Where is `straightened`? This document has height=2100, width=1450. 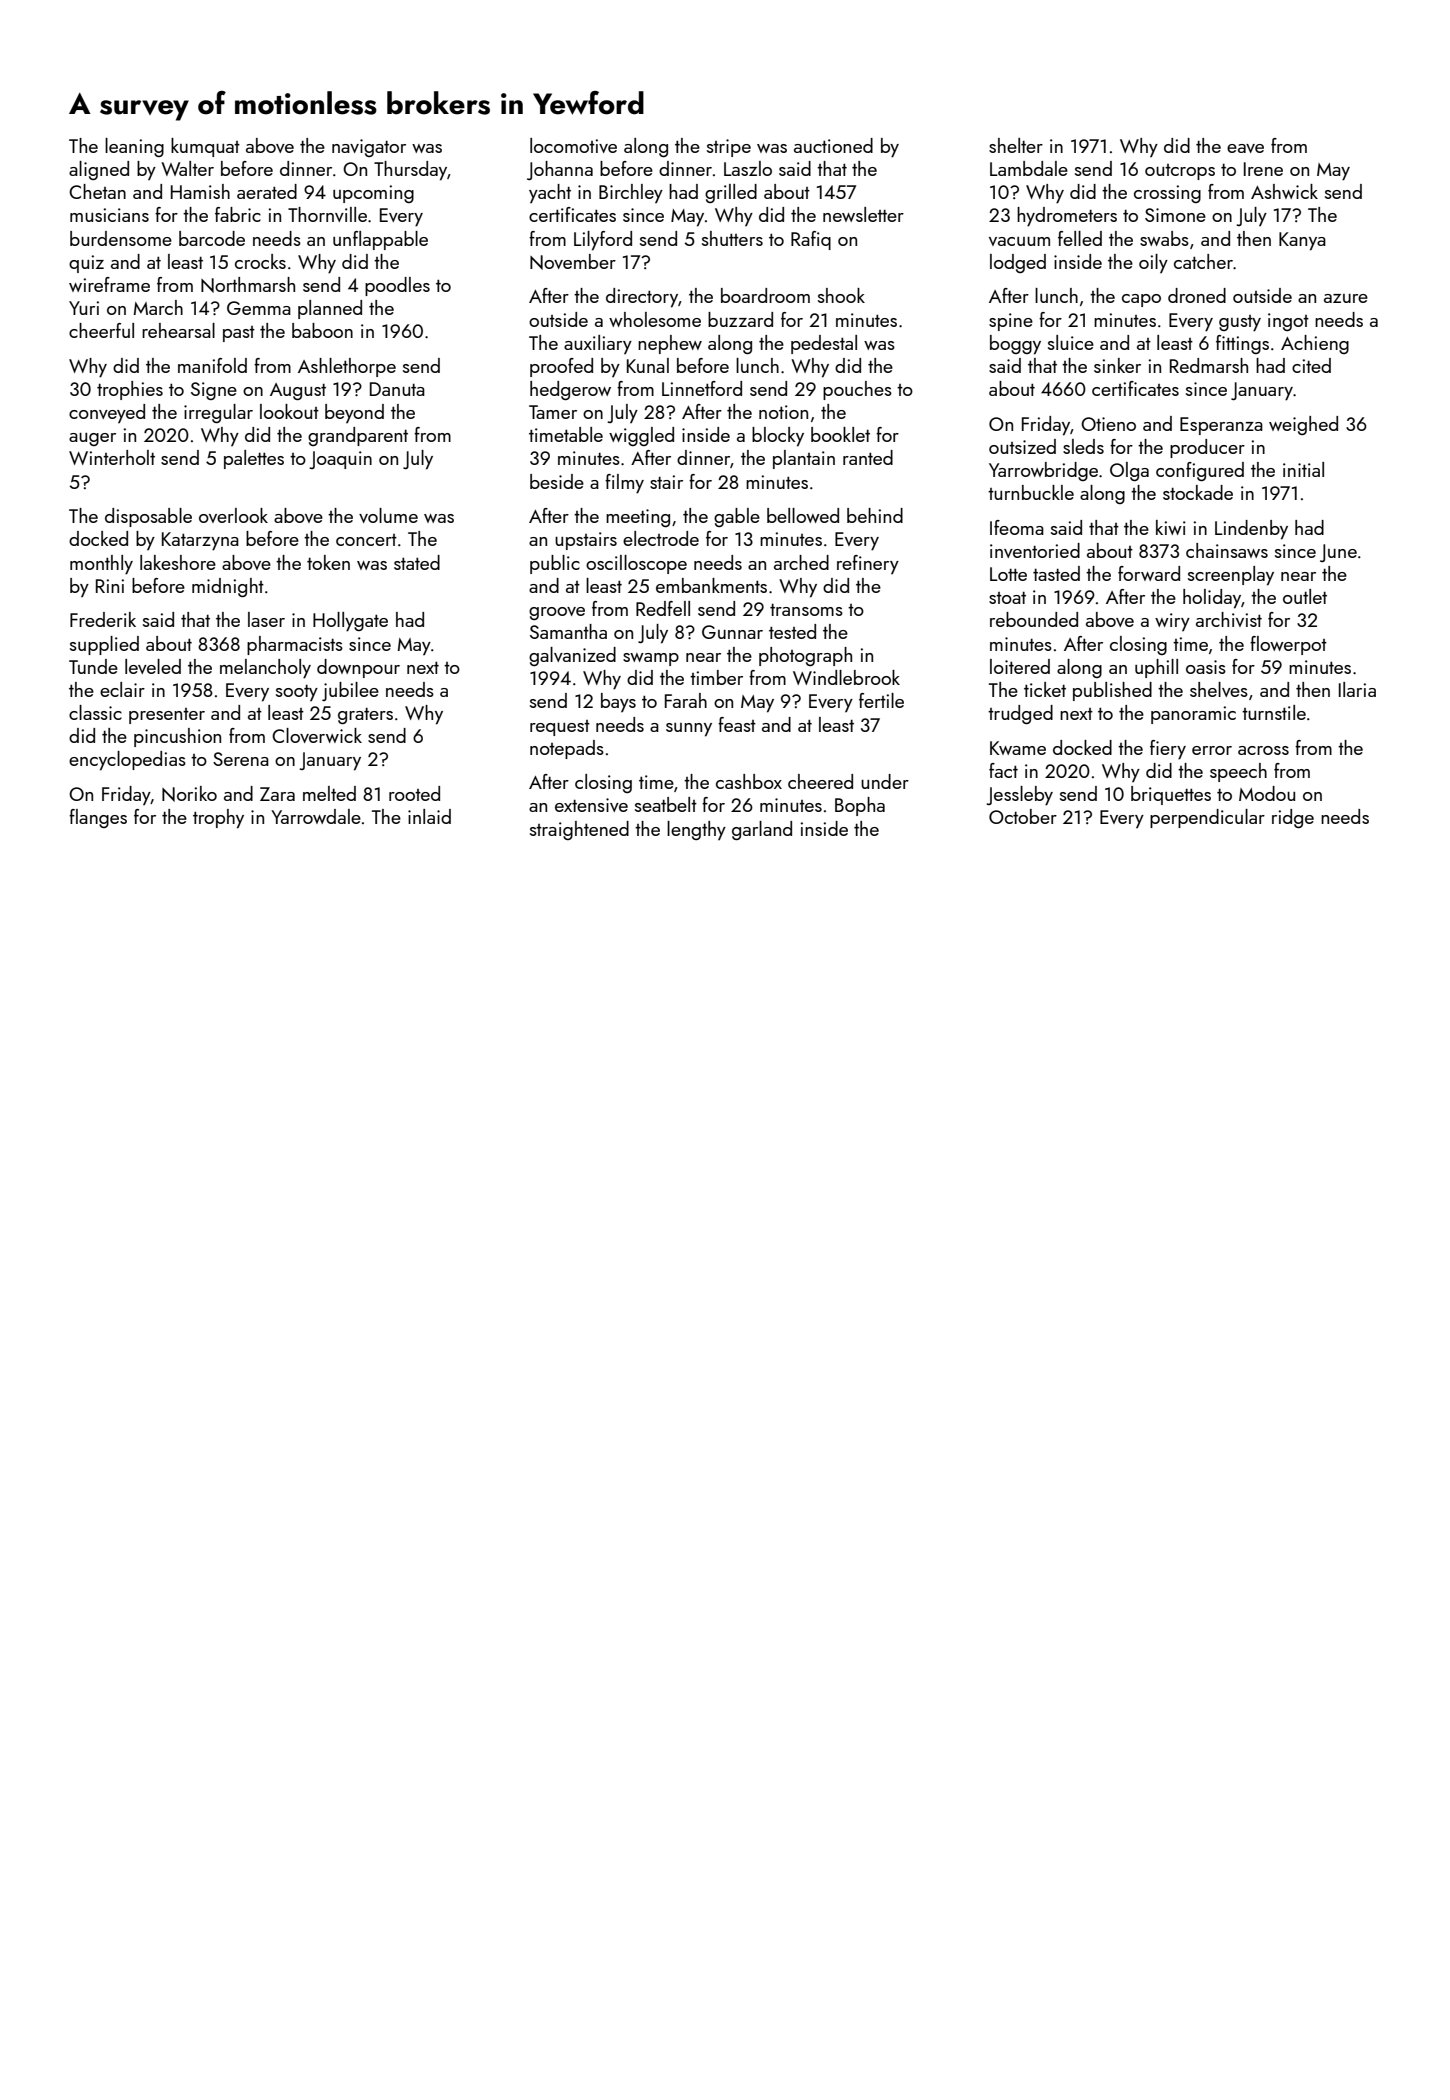
straightened is located at coordinates (579, 830).
